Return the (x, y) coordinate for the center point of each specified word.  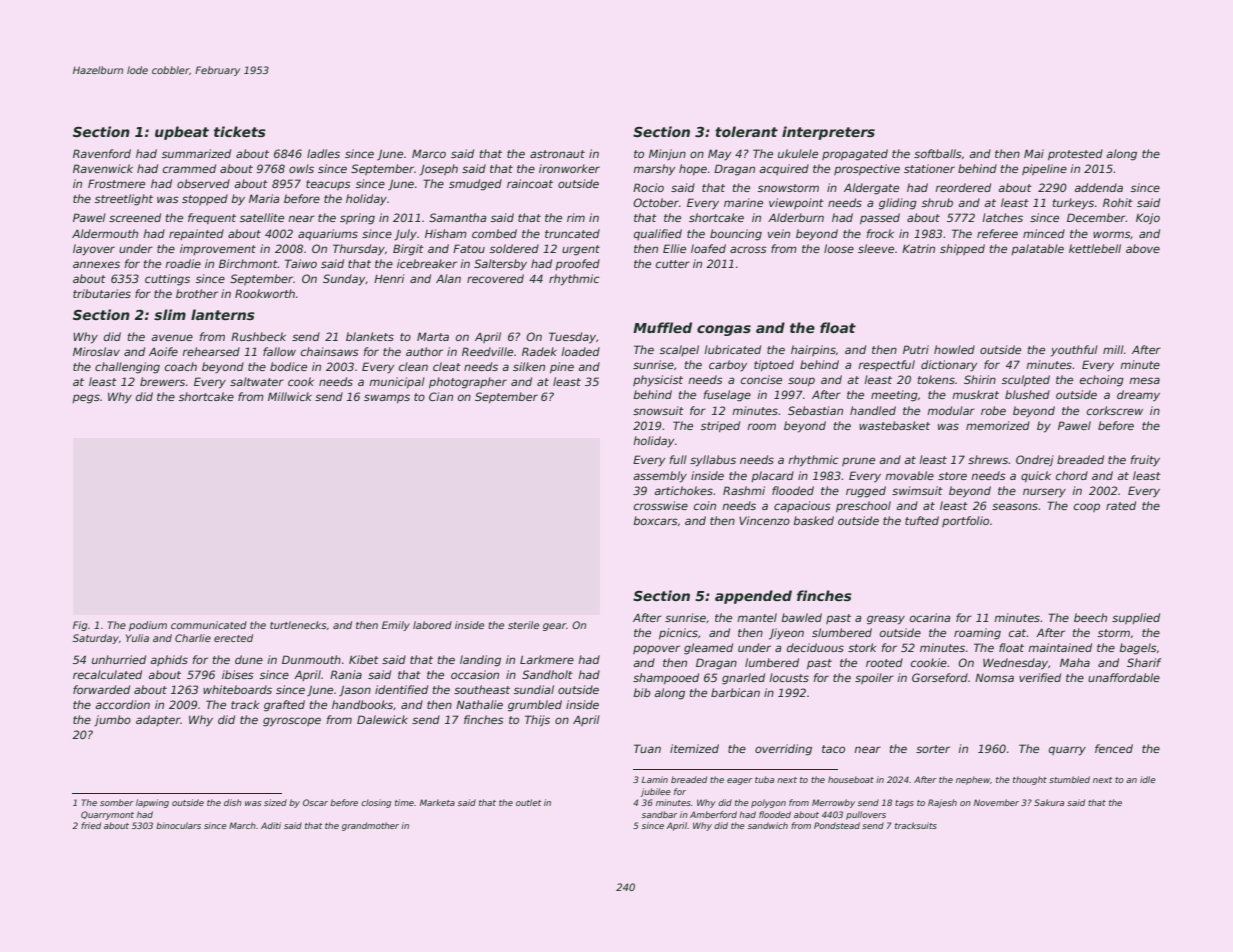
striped (720, 427)
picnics (678, 634)
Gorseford (940, 677)
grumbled (535, 706)
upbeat (182, 133)
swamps (387, 399)
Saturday (96, 639)
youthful (1074, 351)
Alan (448, 278)
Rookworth (265, 293)
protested (1075, 155)
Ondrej (1035, 461)
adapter (158, 720)
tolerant (746, 131)
